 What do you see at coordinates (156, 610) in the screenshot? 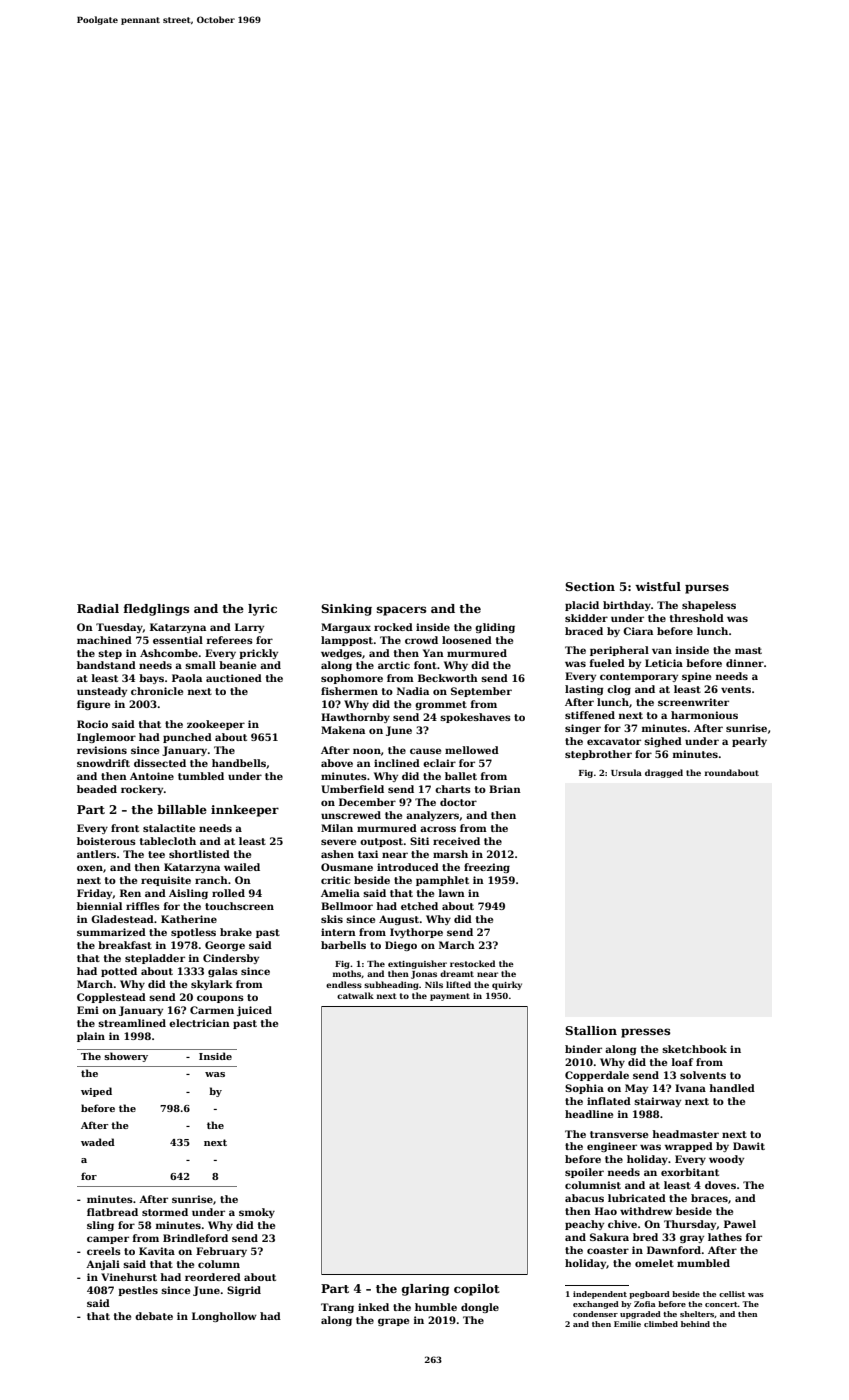
I see `fledglings` at bounding box center [156, 610].
